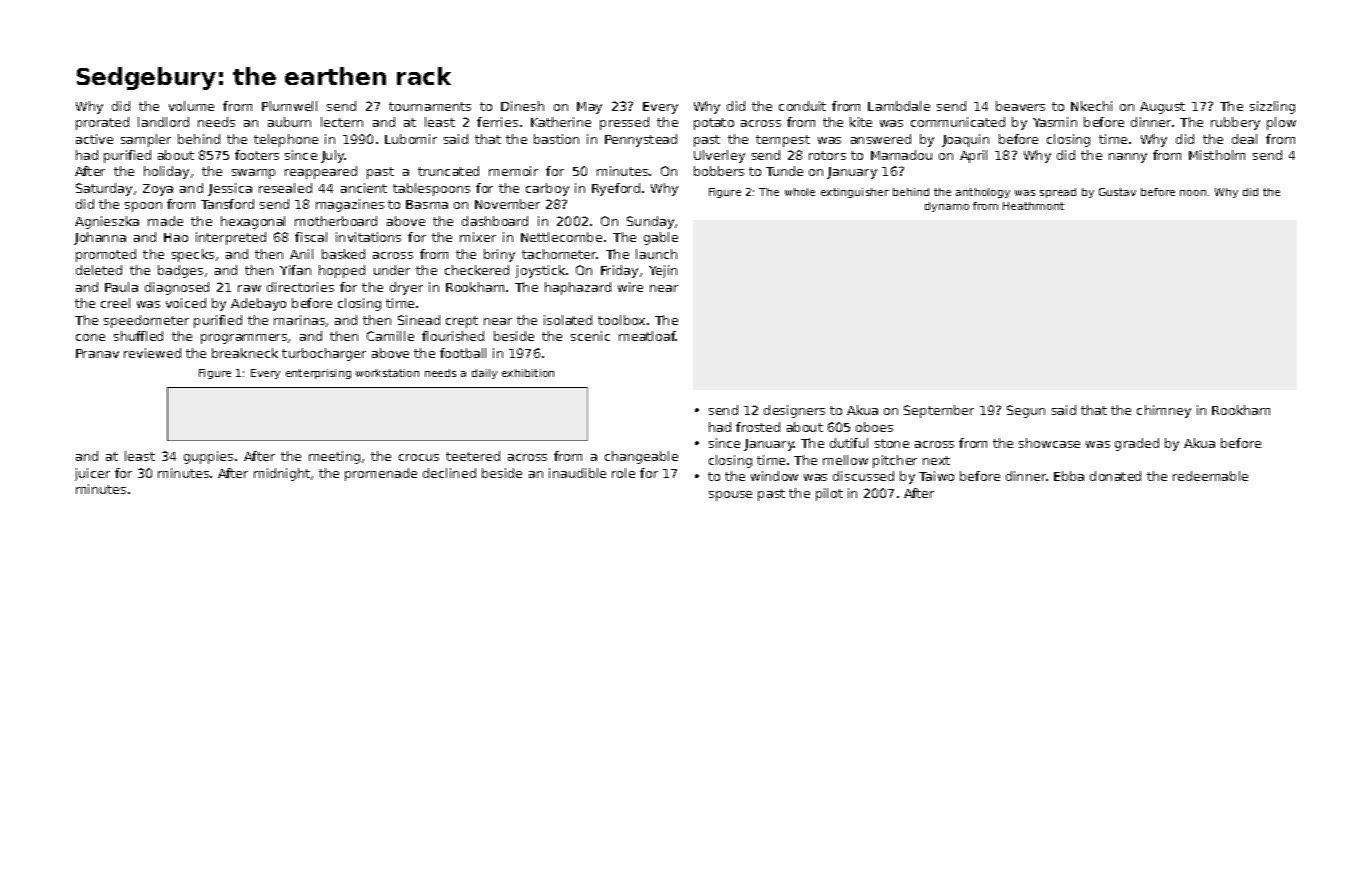 This page has height=887, width=1372. I want to click on directories, so click(300, 287).
